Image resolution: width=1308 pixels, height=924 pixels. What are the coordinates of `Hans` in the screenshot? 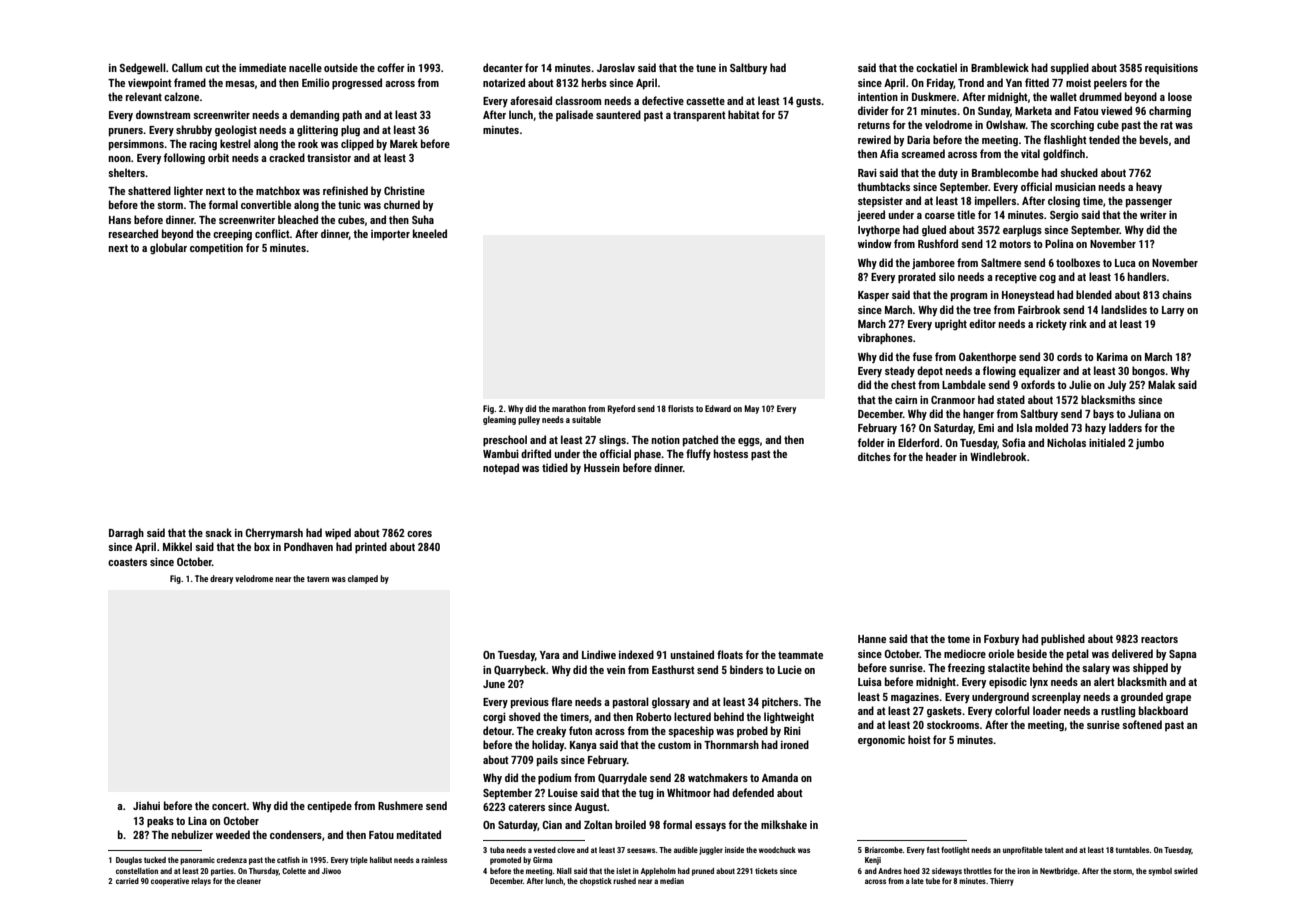 It's located at (120, 220).
